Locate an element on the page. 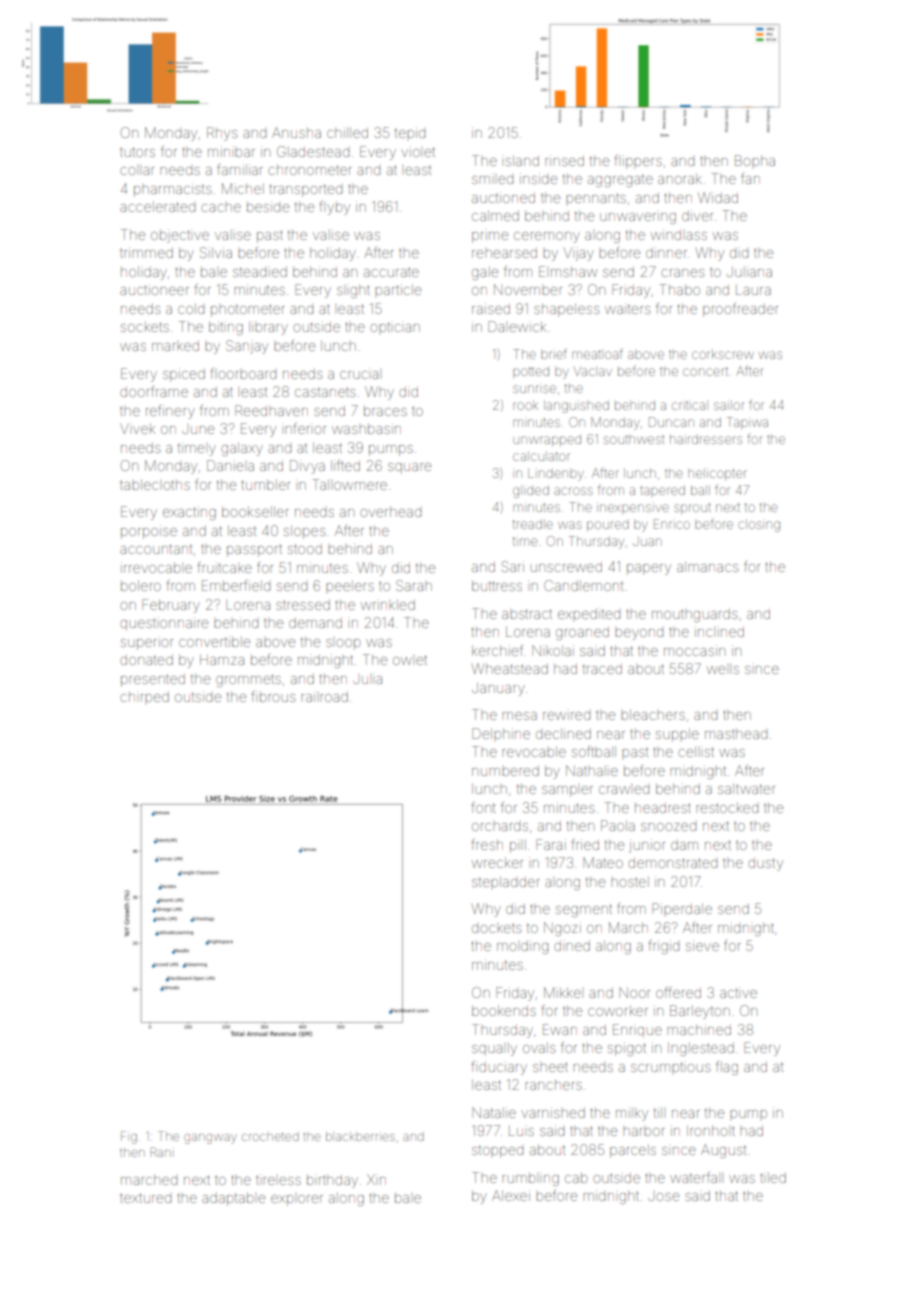 This page has width=908, height=1316. Delphine is located at coordinates (501, 733).
